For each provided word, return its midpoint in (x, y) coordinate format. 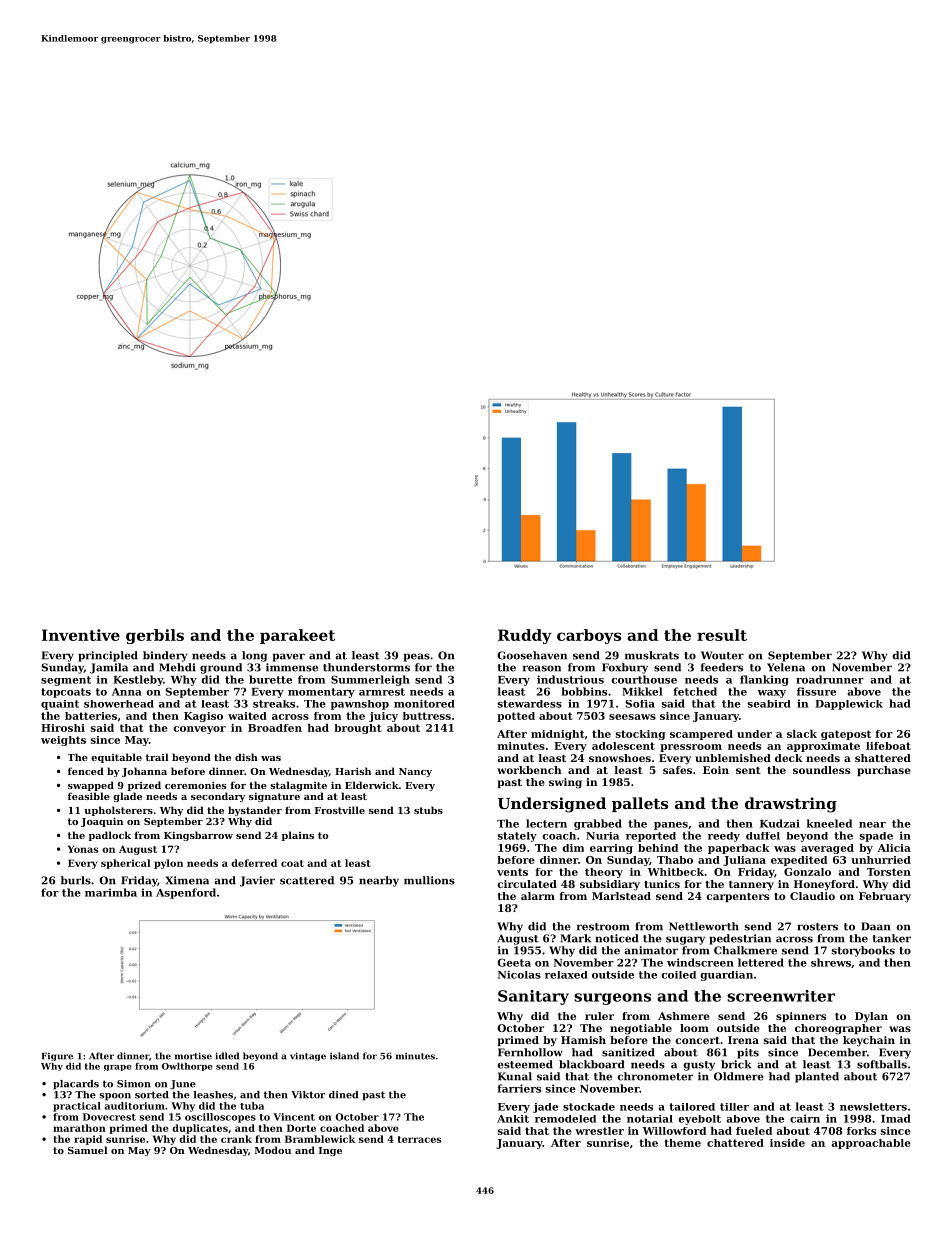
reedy (724, 837)
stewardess (529, 704)
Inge (330, 1151)
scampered (701, 735)
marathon (79, 1128)
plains (298, 836)
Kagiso (203, 717)
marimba (111, 892)
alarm (538, 896)
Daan (875, 926)
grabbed (598, 824)
